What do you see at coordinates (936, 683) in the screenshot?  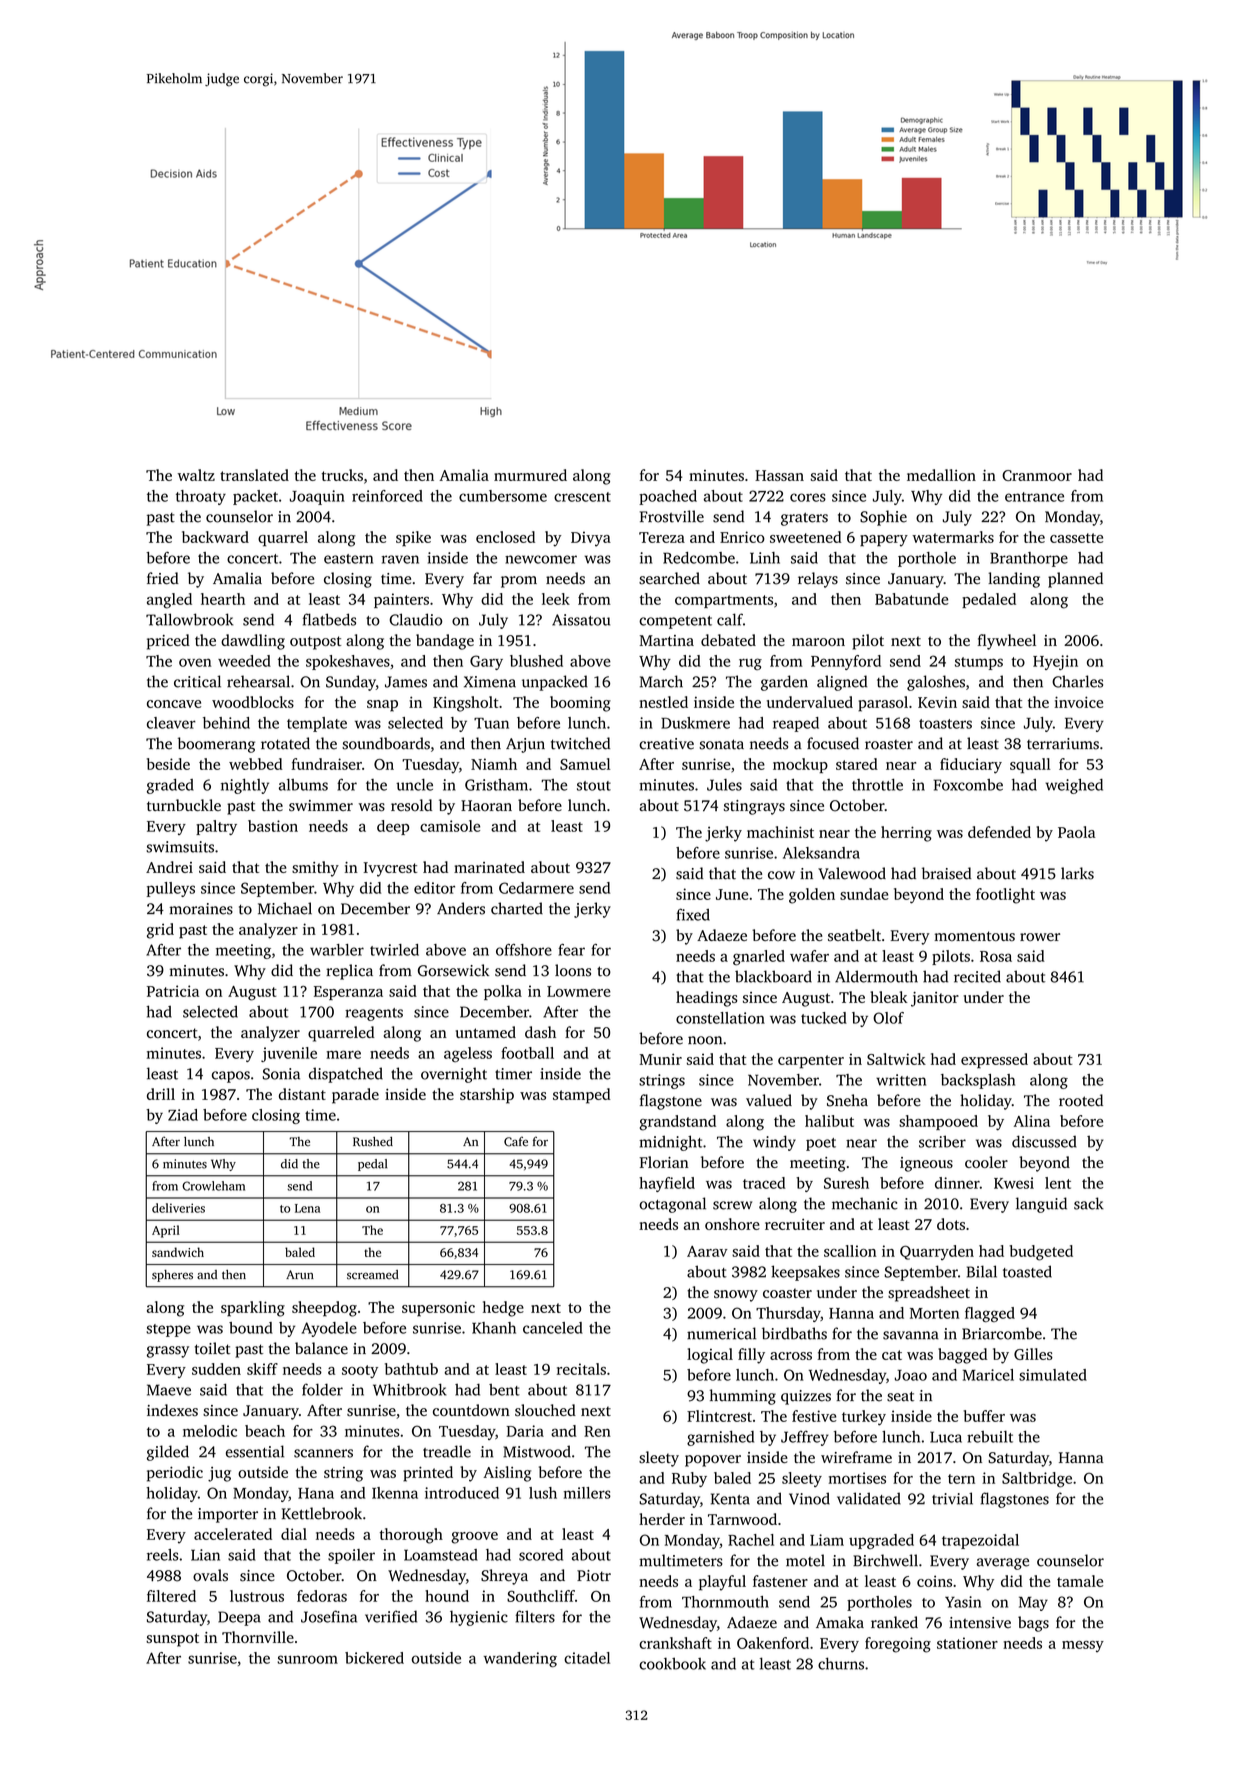 I see `galoshes` at bounding box center [936, 683].
